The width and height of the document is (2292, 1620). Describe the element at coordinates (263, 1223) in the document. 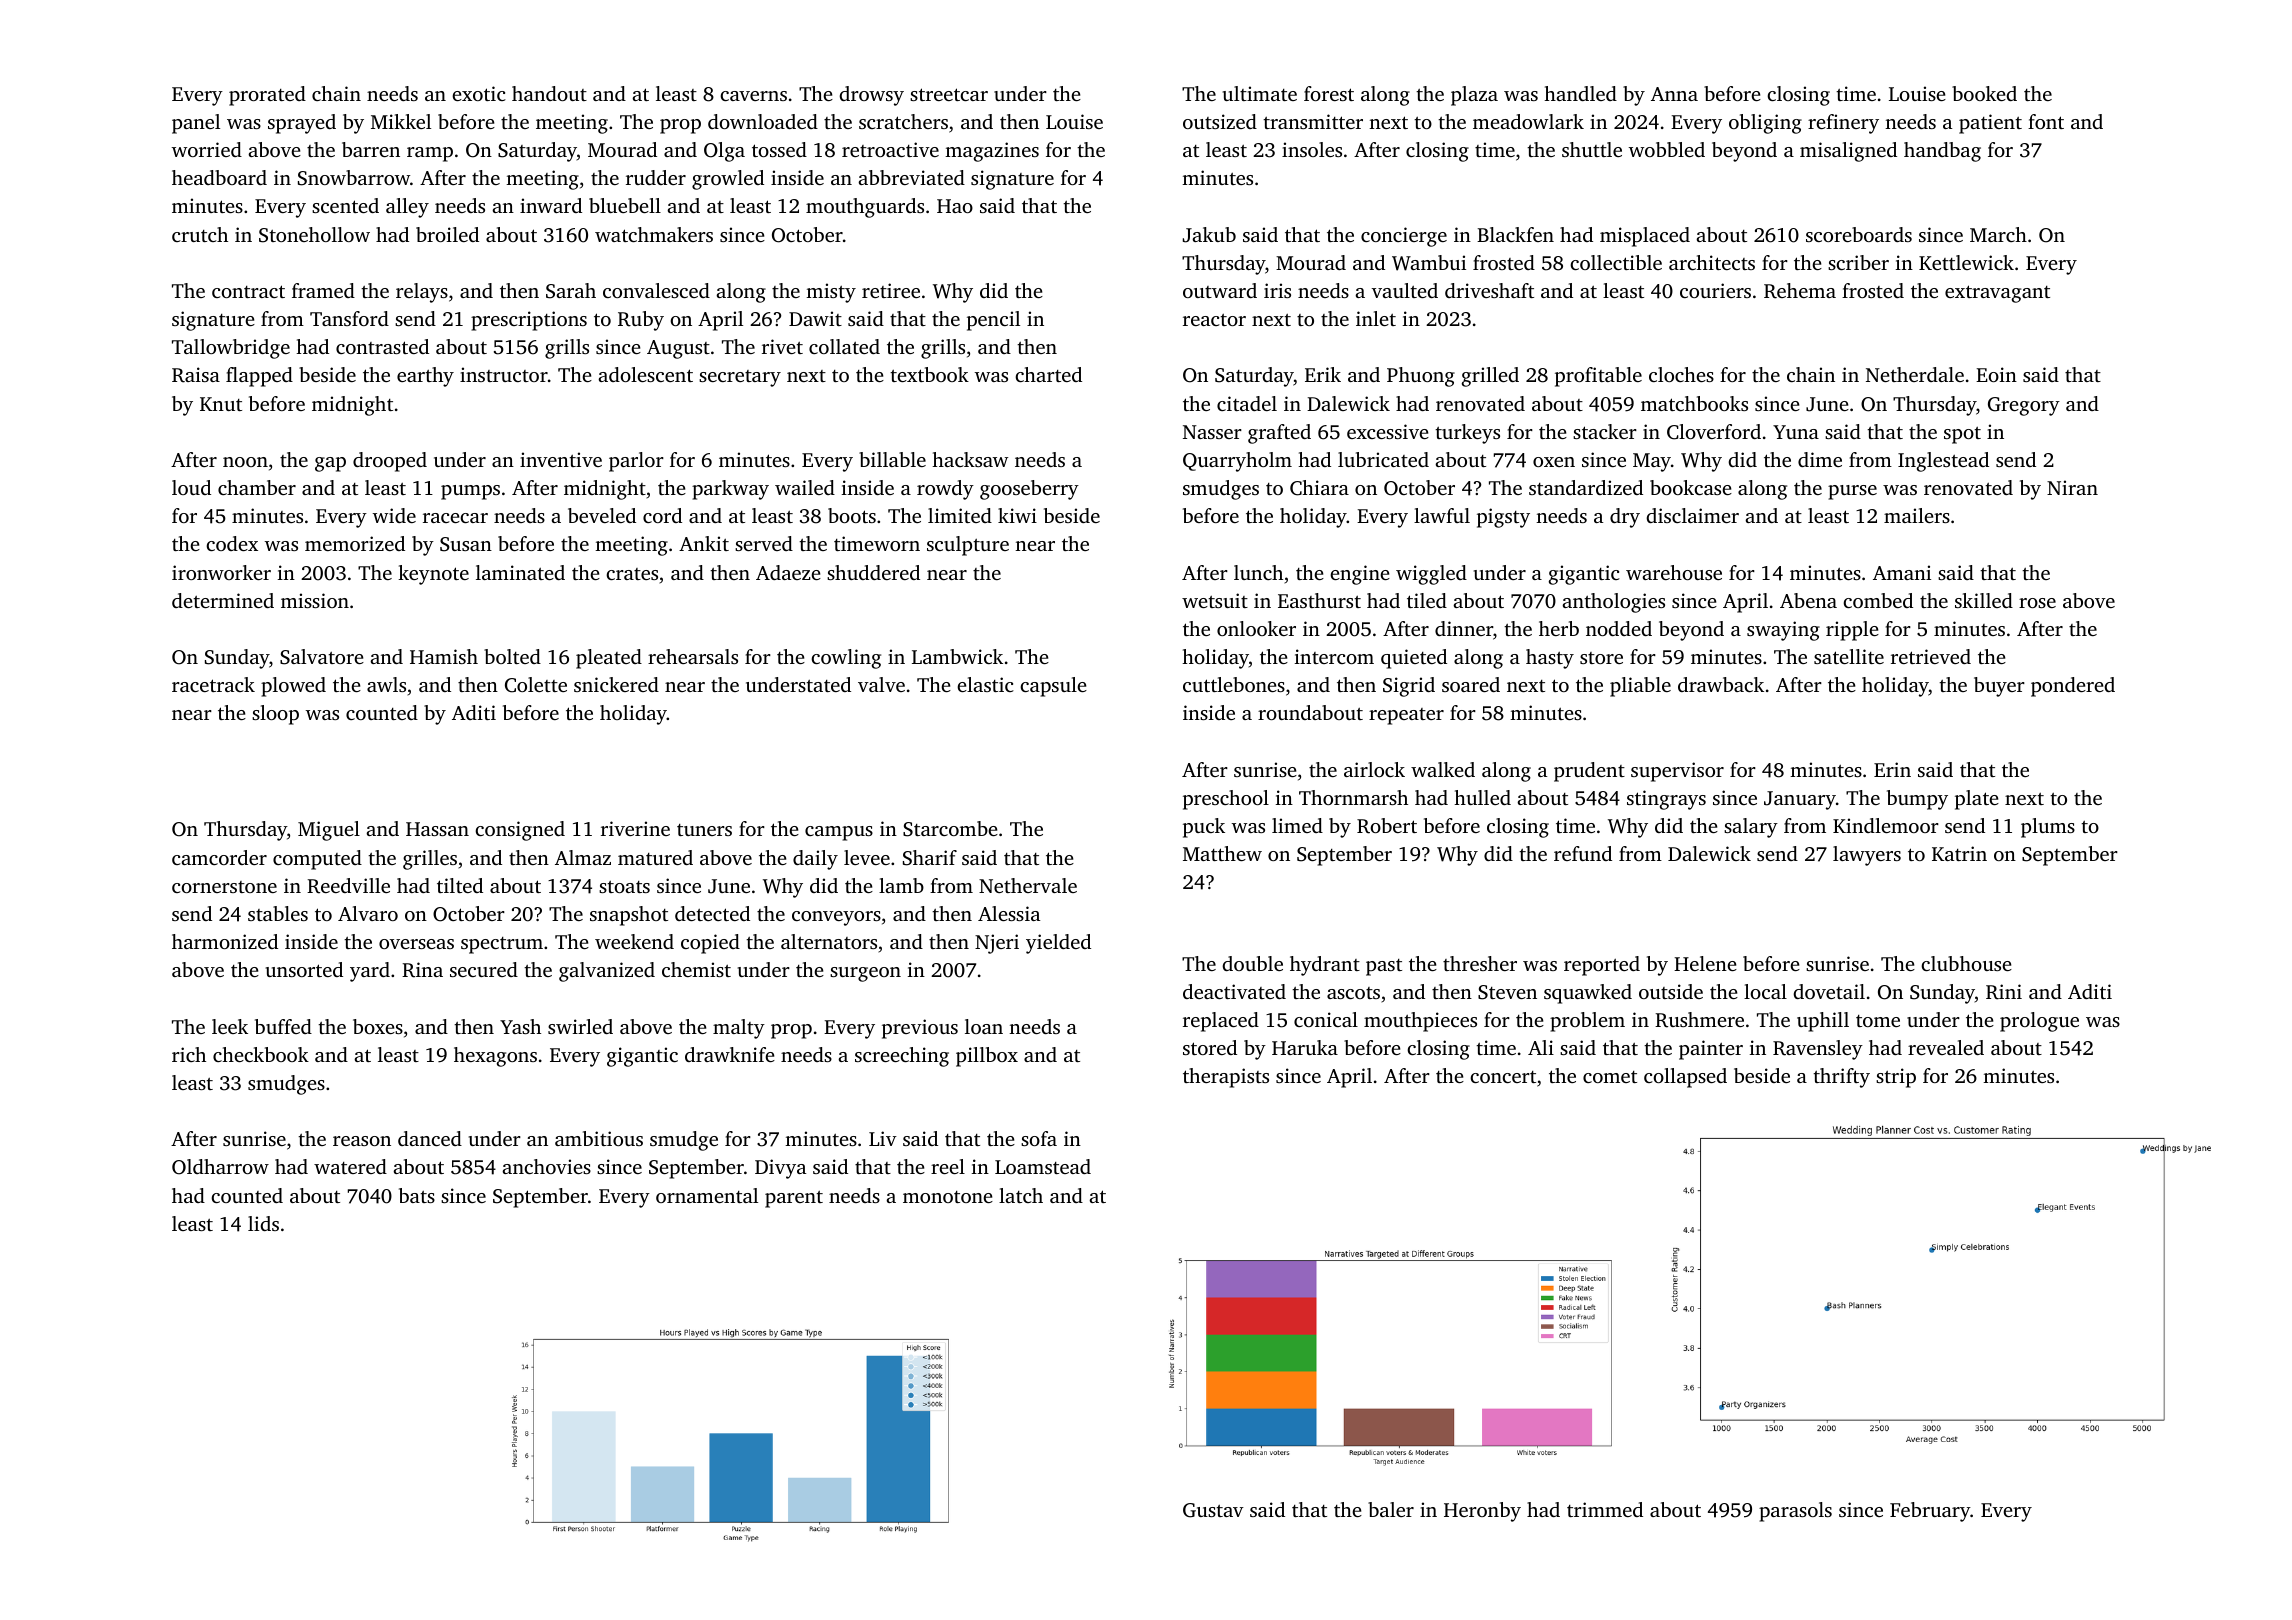

I see `lids` at that location.
